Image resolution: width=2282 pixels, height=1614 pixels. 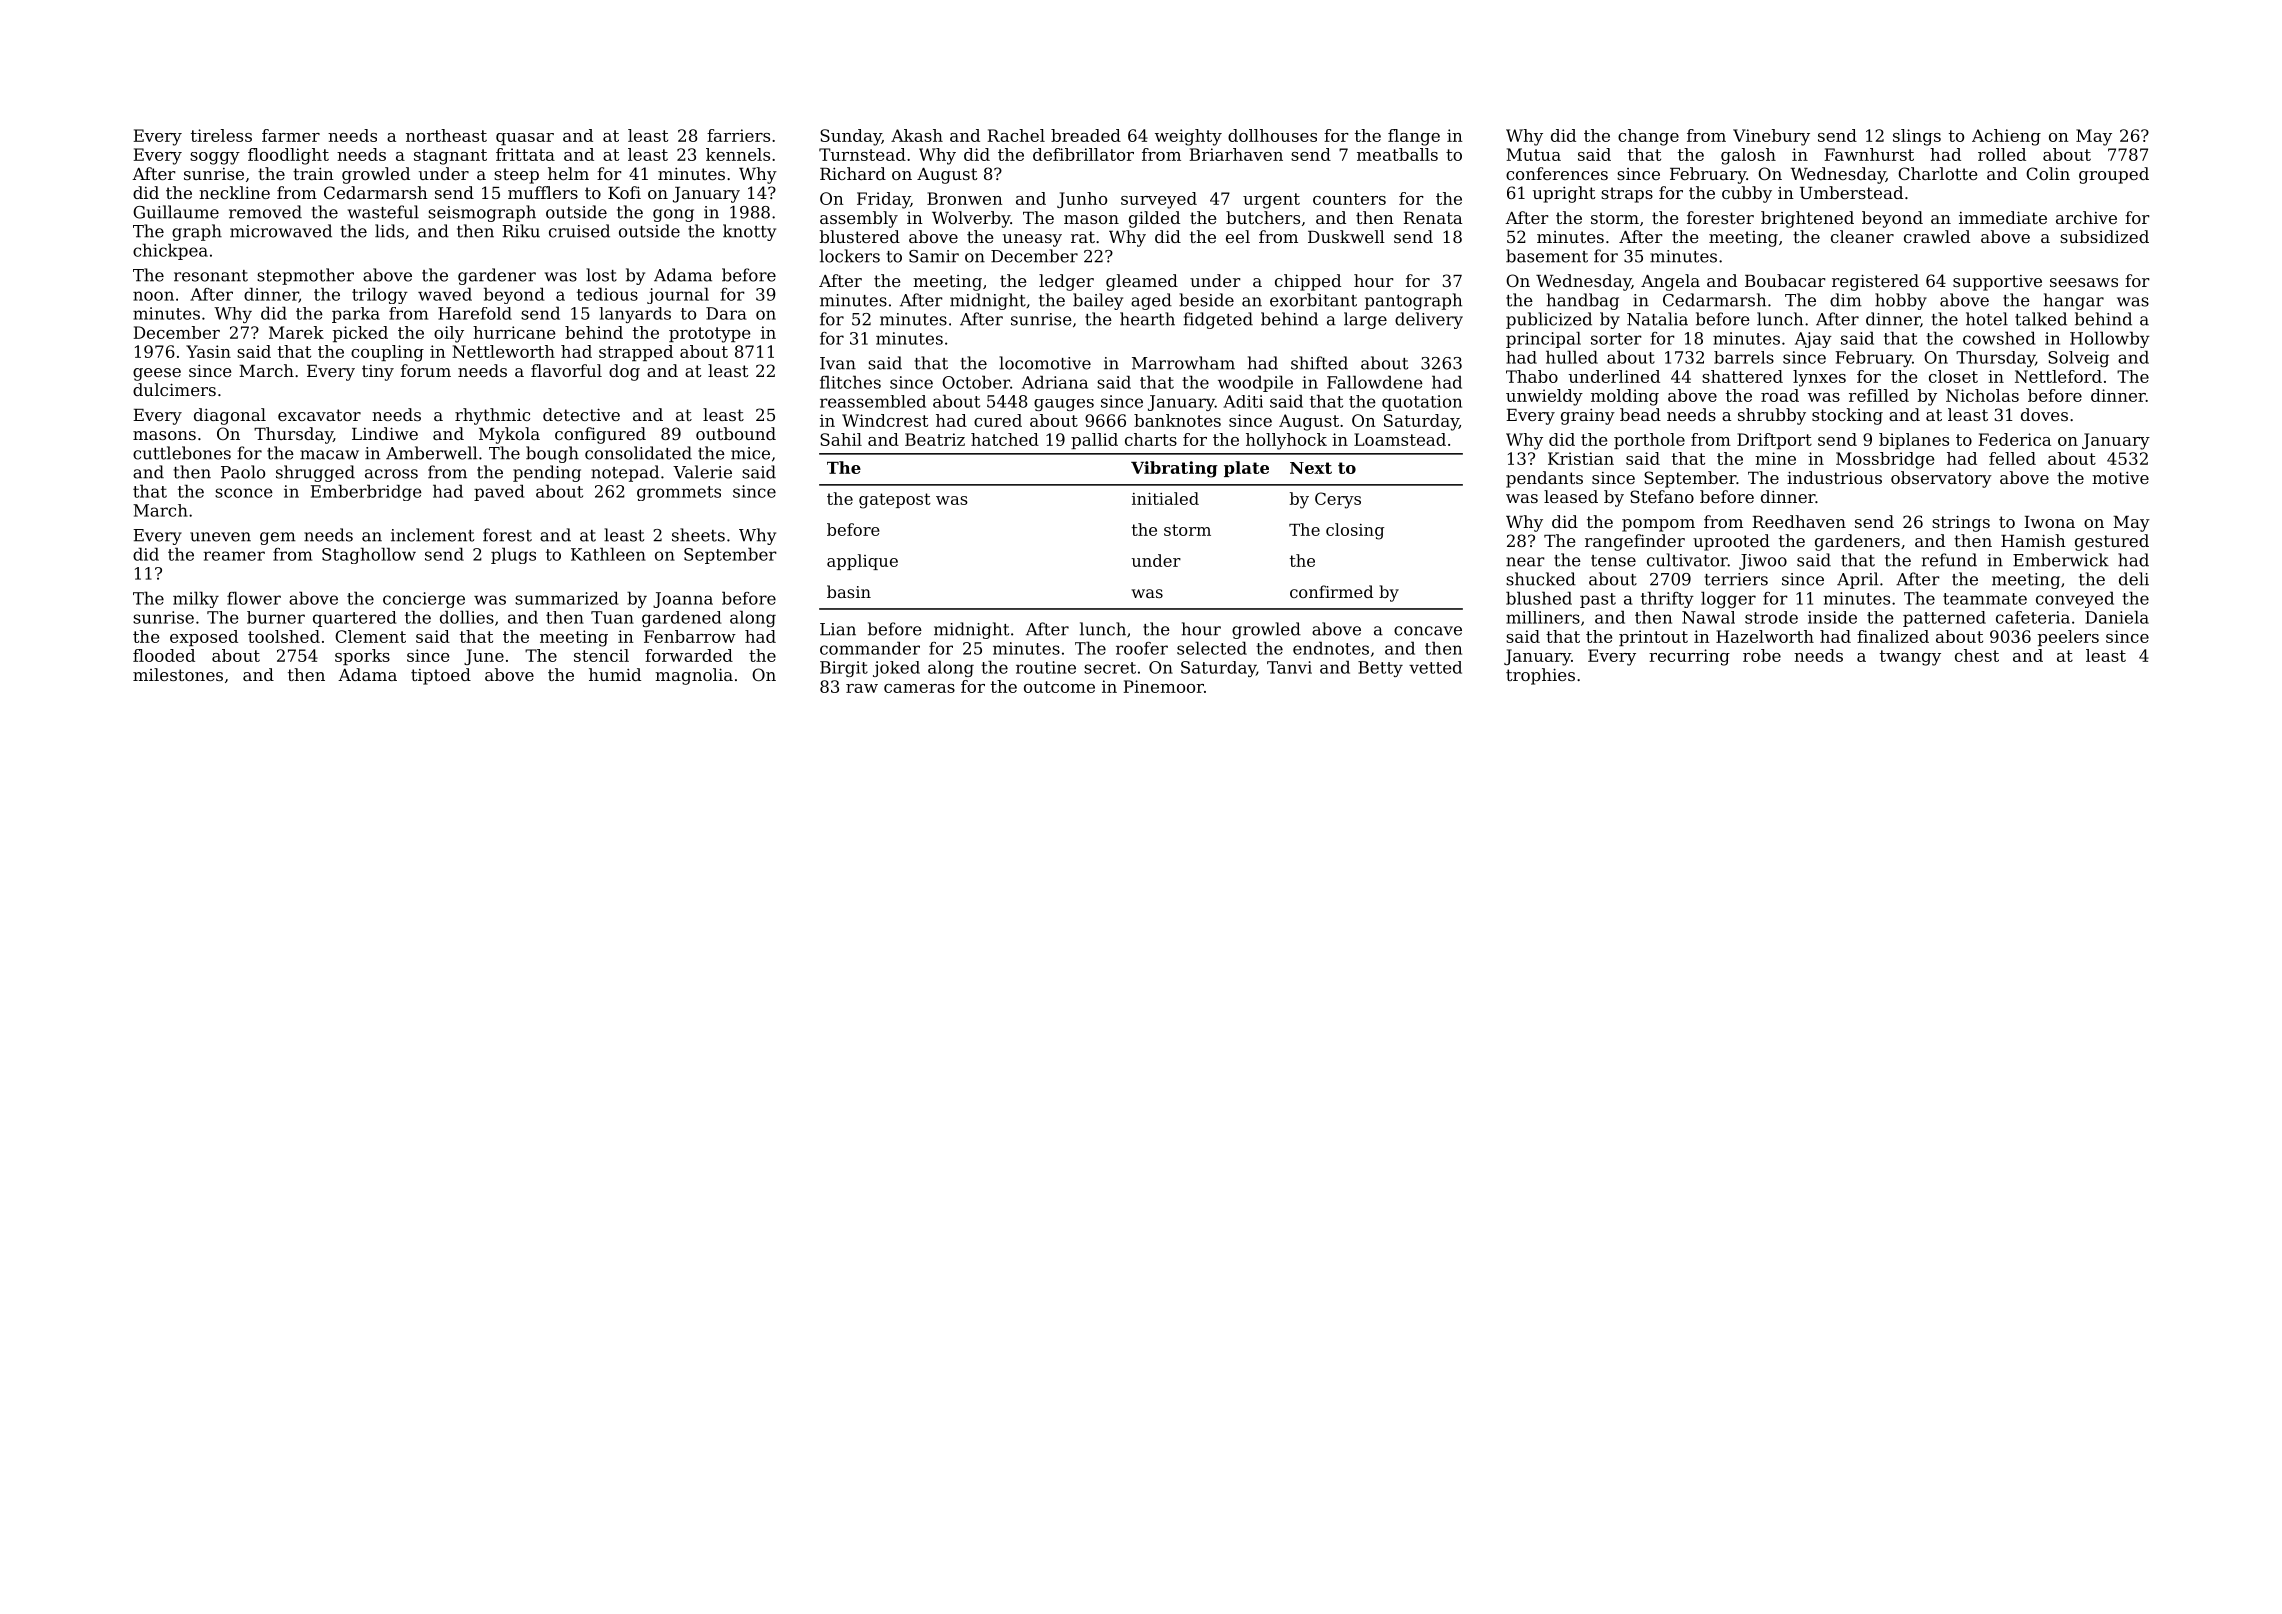 I want to click on Achieng, so click(x=2006, y=137).
